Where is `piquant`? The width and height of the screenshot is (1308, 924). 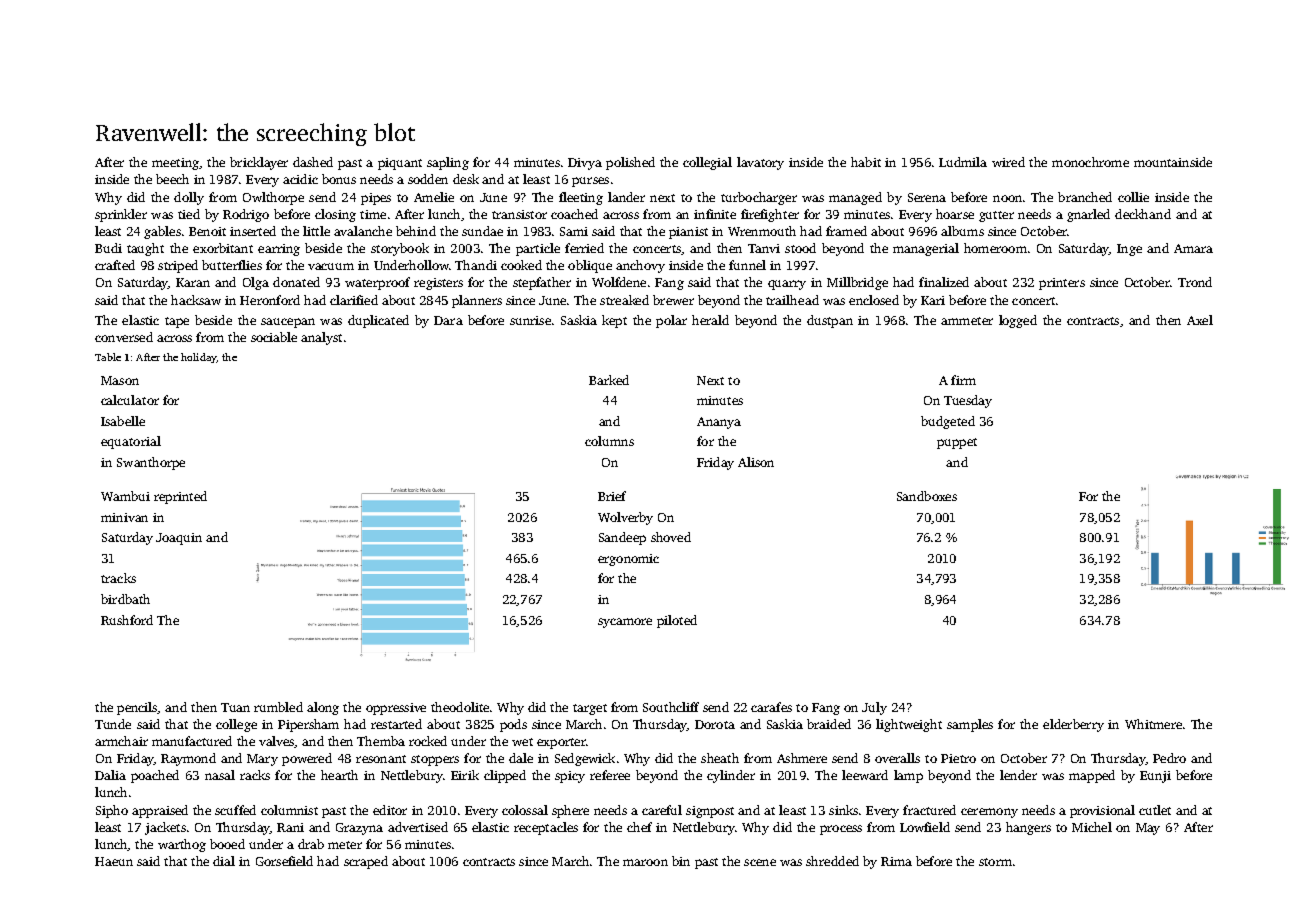
piquant is located at coordinates (400, 164).
